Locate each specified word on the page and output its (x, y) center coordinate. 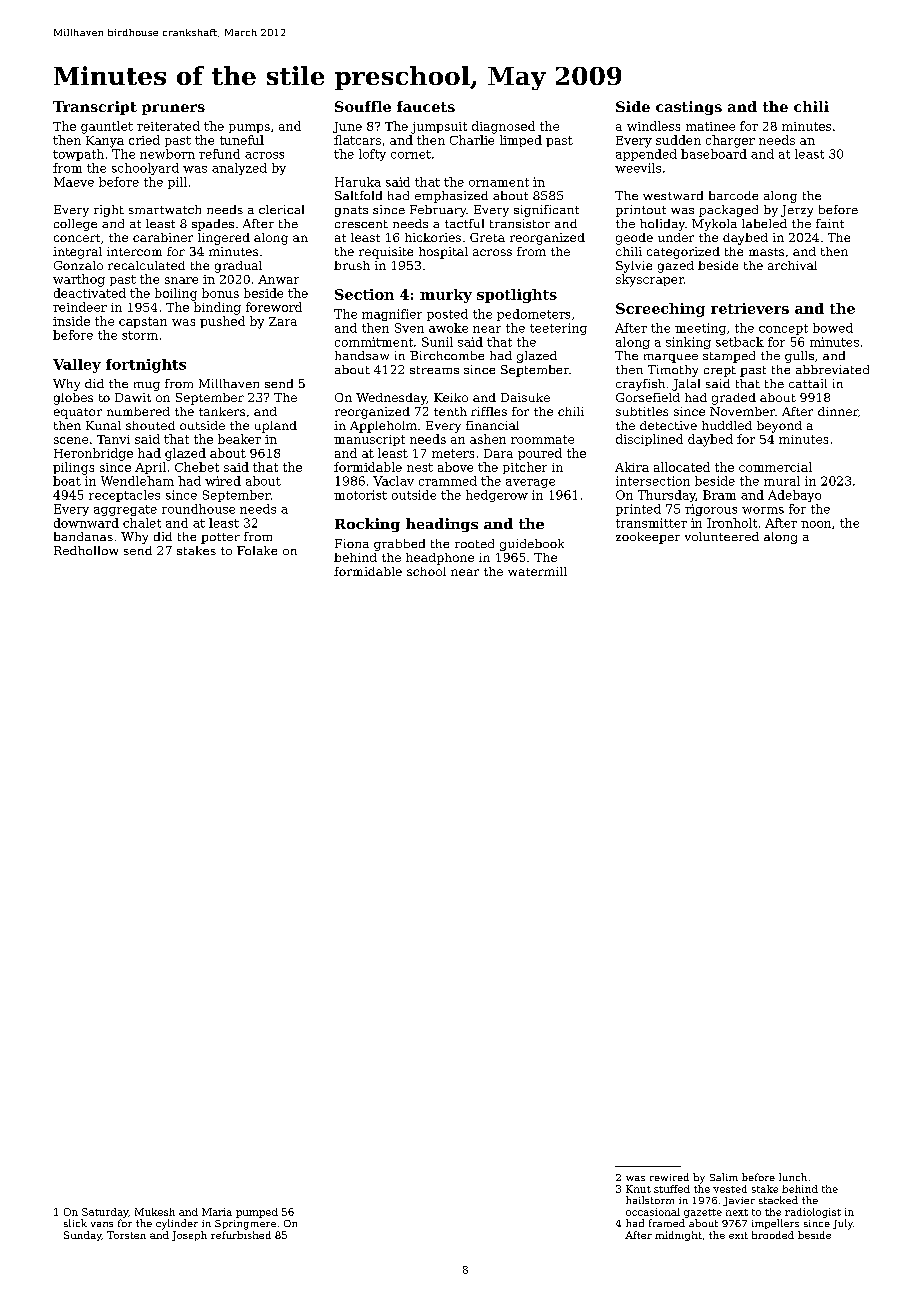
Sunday (82, 1236)
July (843, 1224)
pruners (173, 109)
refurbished (241, 1235)
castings (689, 108)
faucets (426, 106)
